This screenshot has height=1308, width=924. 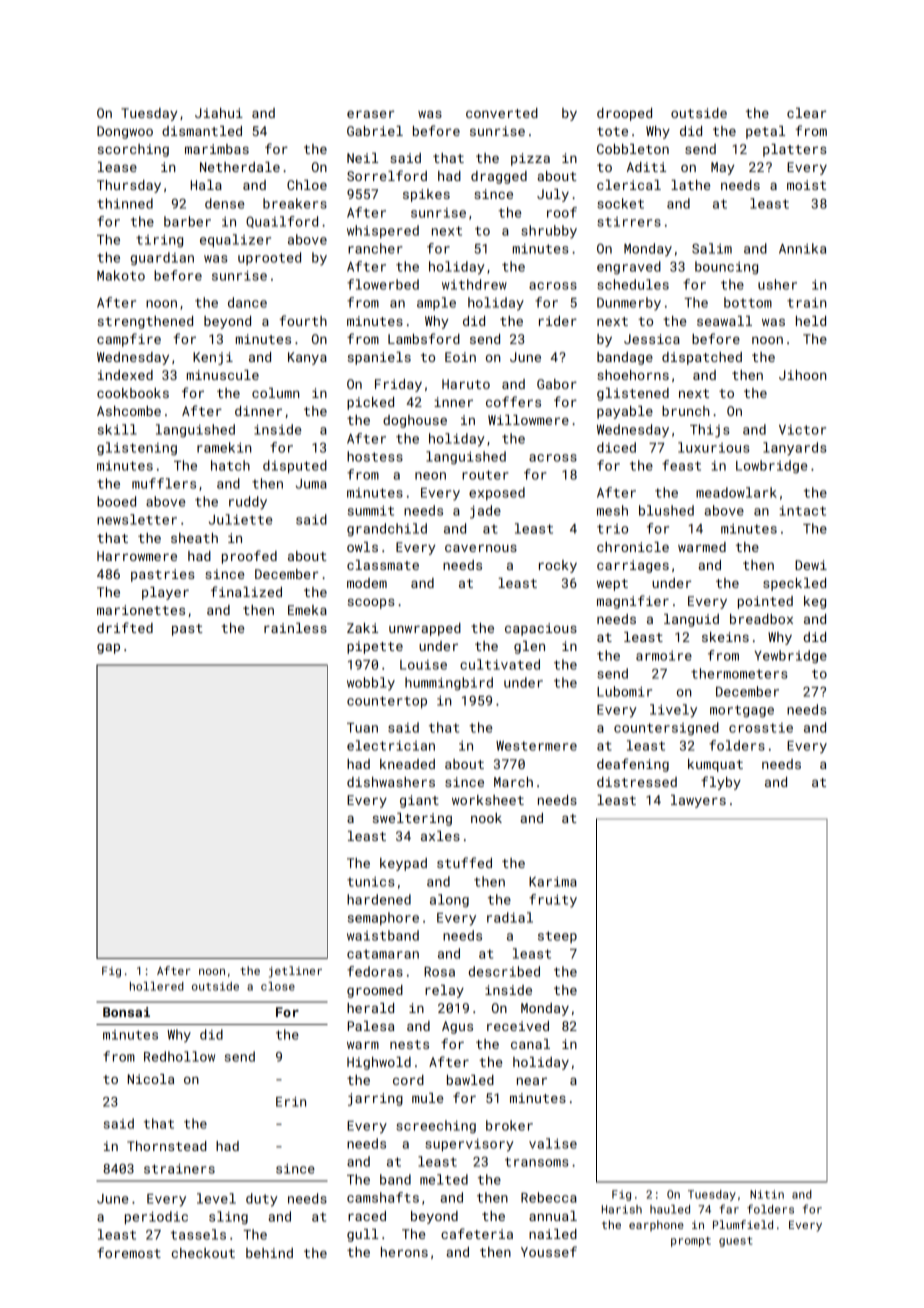 I want to click on feast, so click(x=681, y=465).
